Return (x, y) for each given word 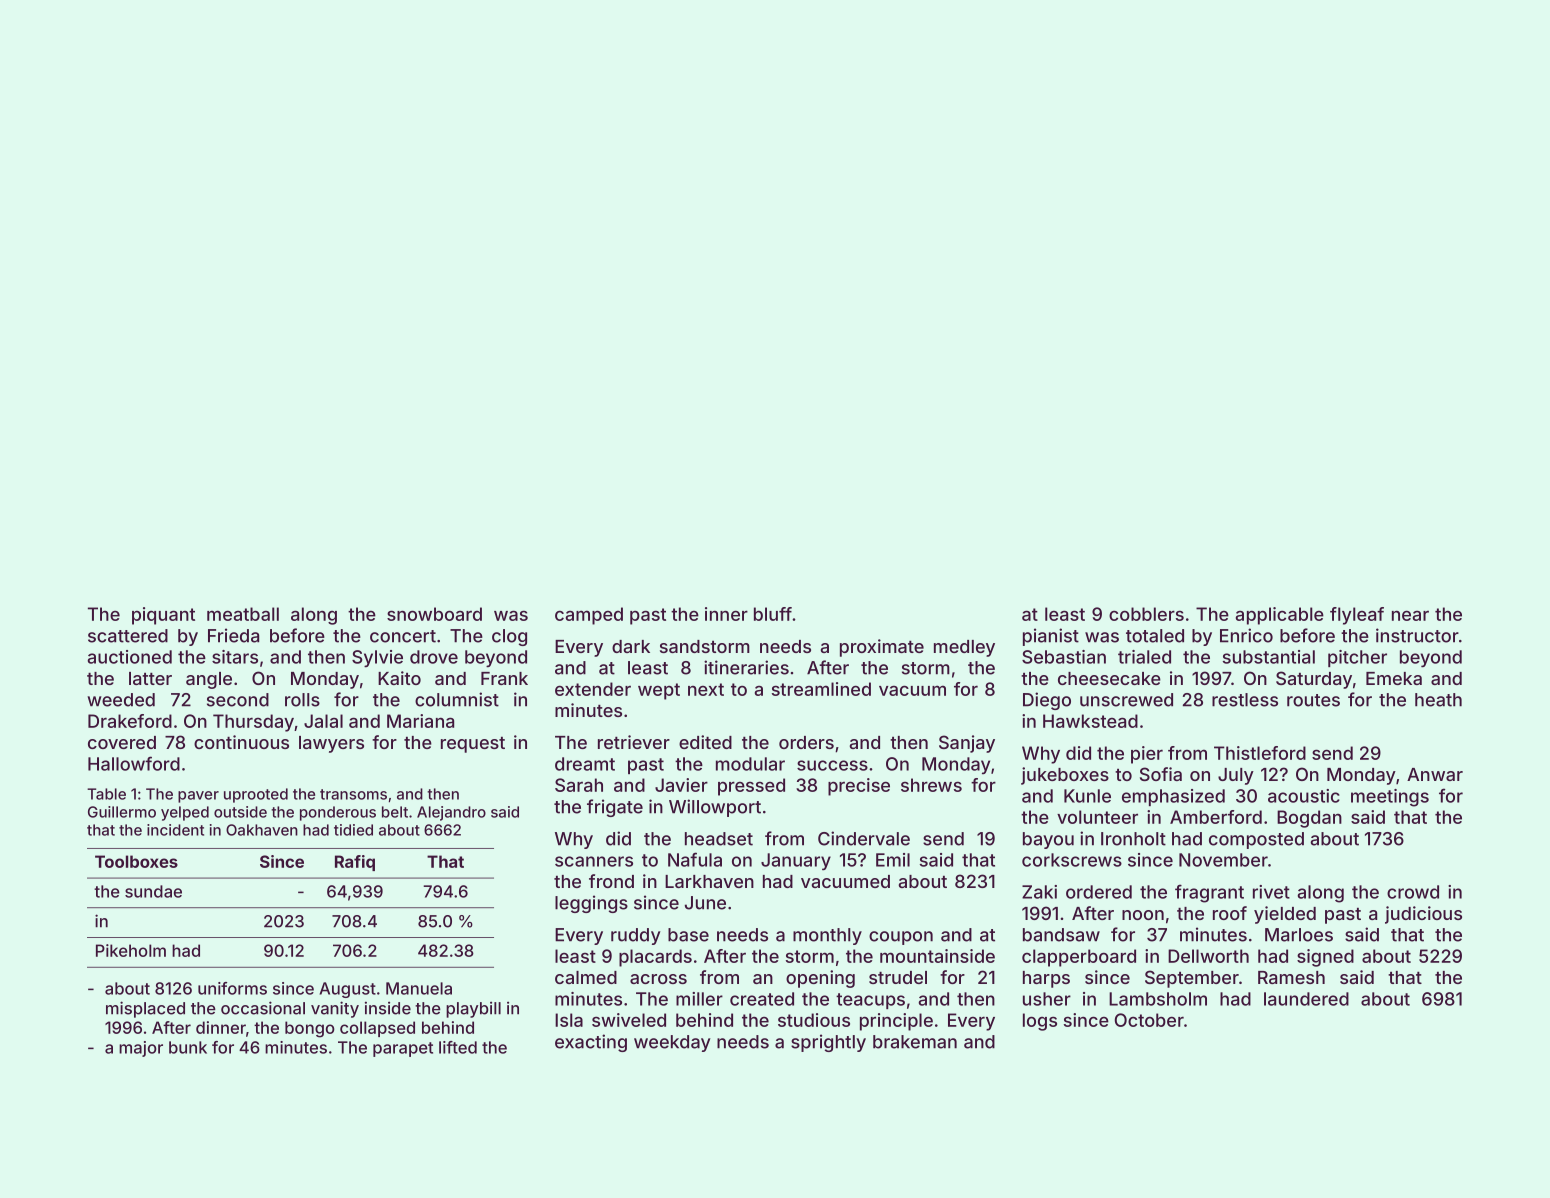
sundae (153, 891)
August (348, 990)
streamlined (821, 689)
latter (150, 678)
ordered (1099, 892)
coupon (901, 938)
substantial (1269, 657)
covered (122, 742)
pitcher (1357, 658)
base (688, 935)
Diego (1047, 701)
